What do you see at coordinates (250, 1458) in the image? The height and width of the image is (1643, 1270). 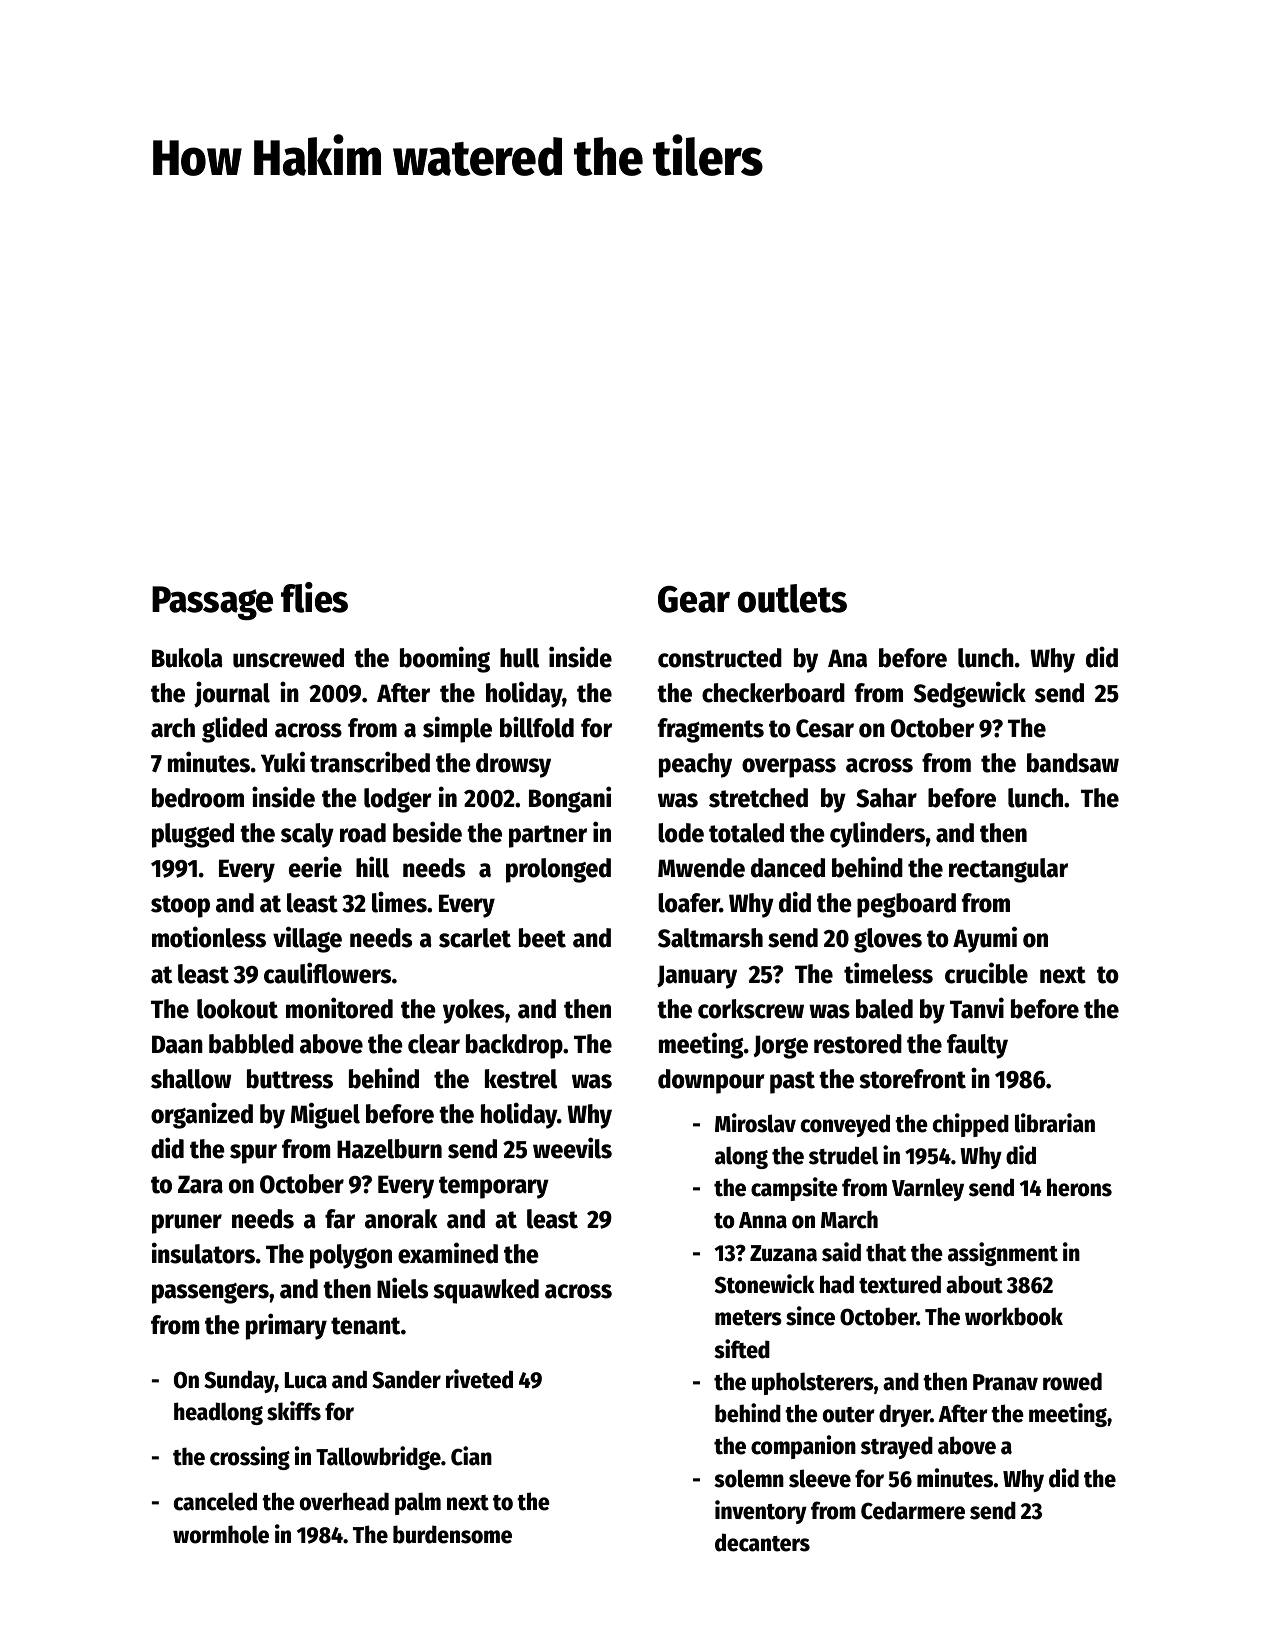 I see `crossing` at bounding box center [250, 1458].
